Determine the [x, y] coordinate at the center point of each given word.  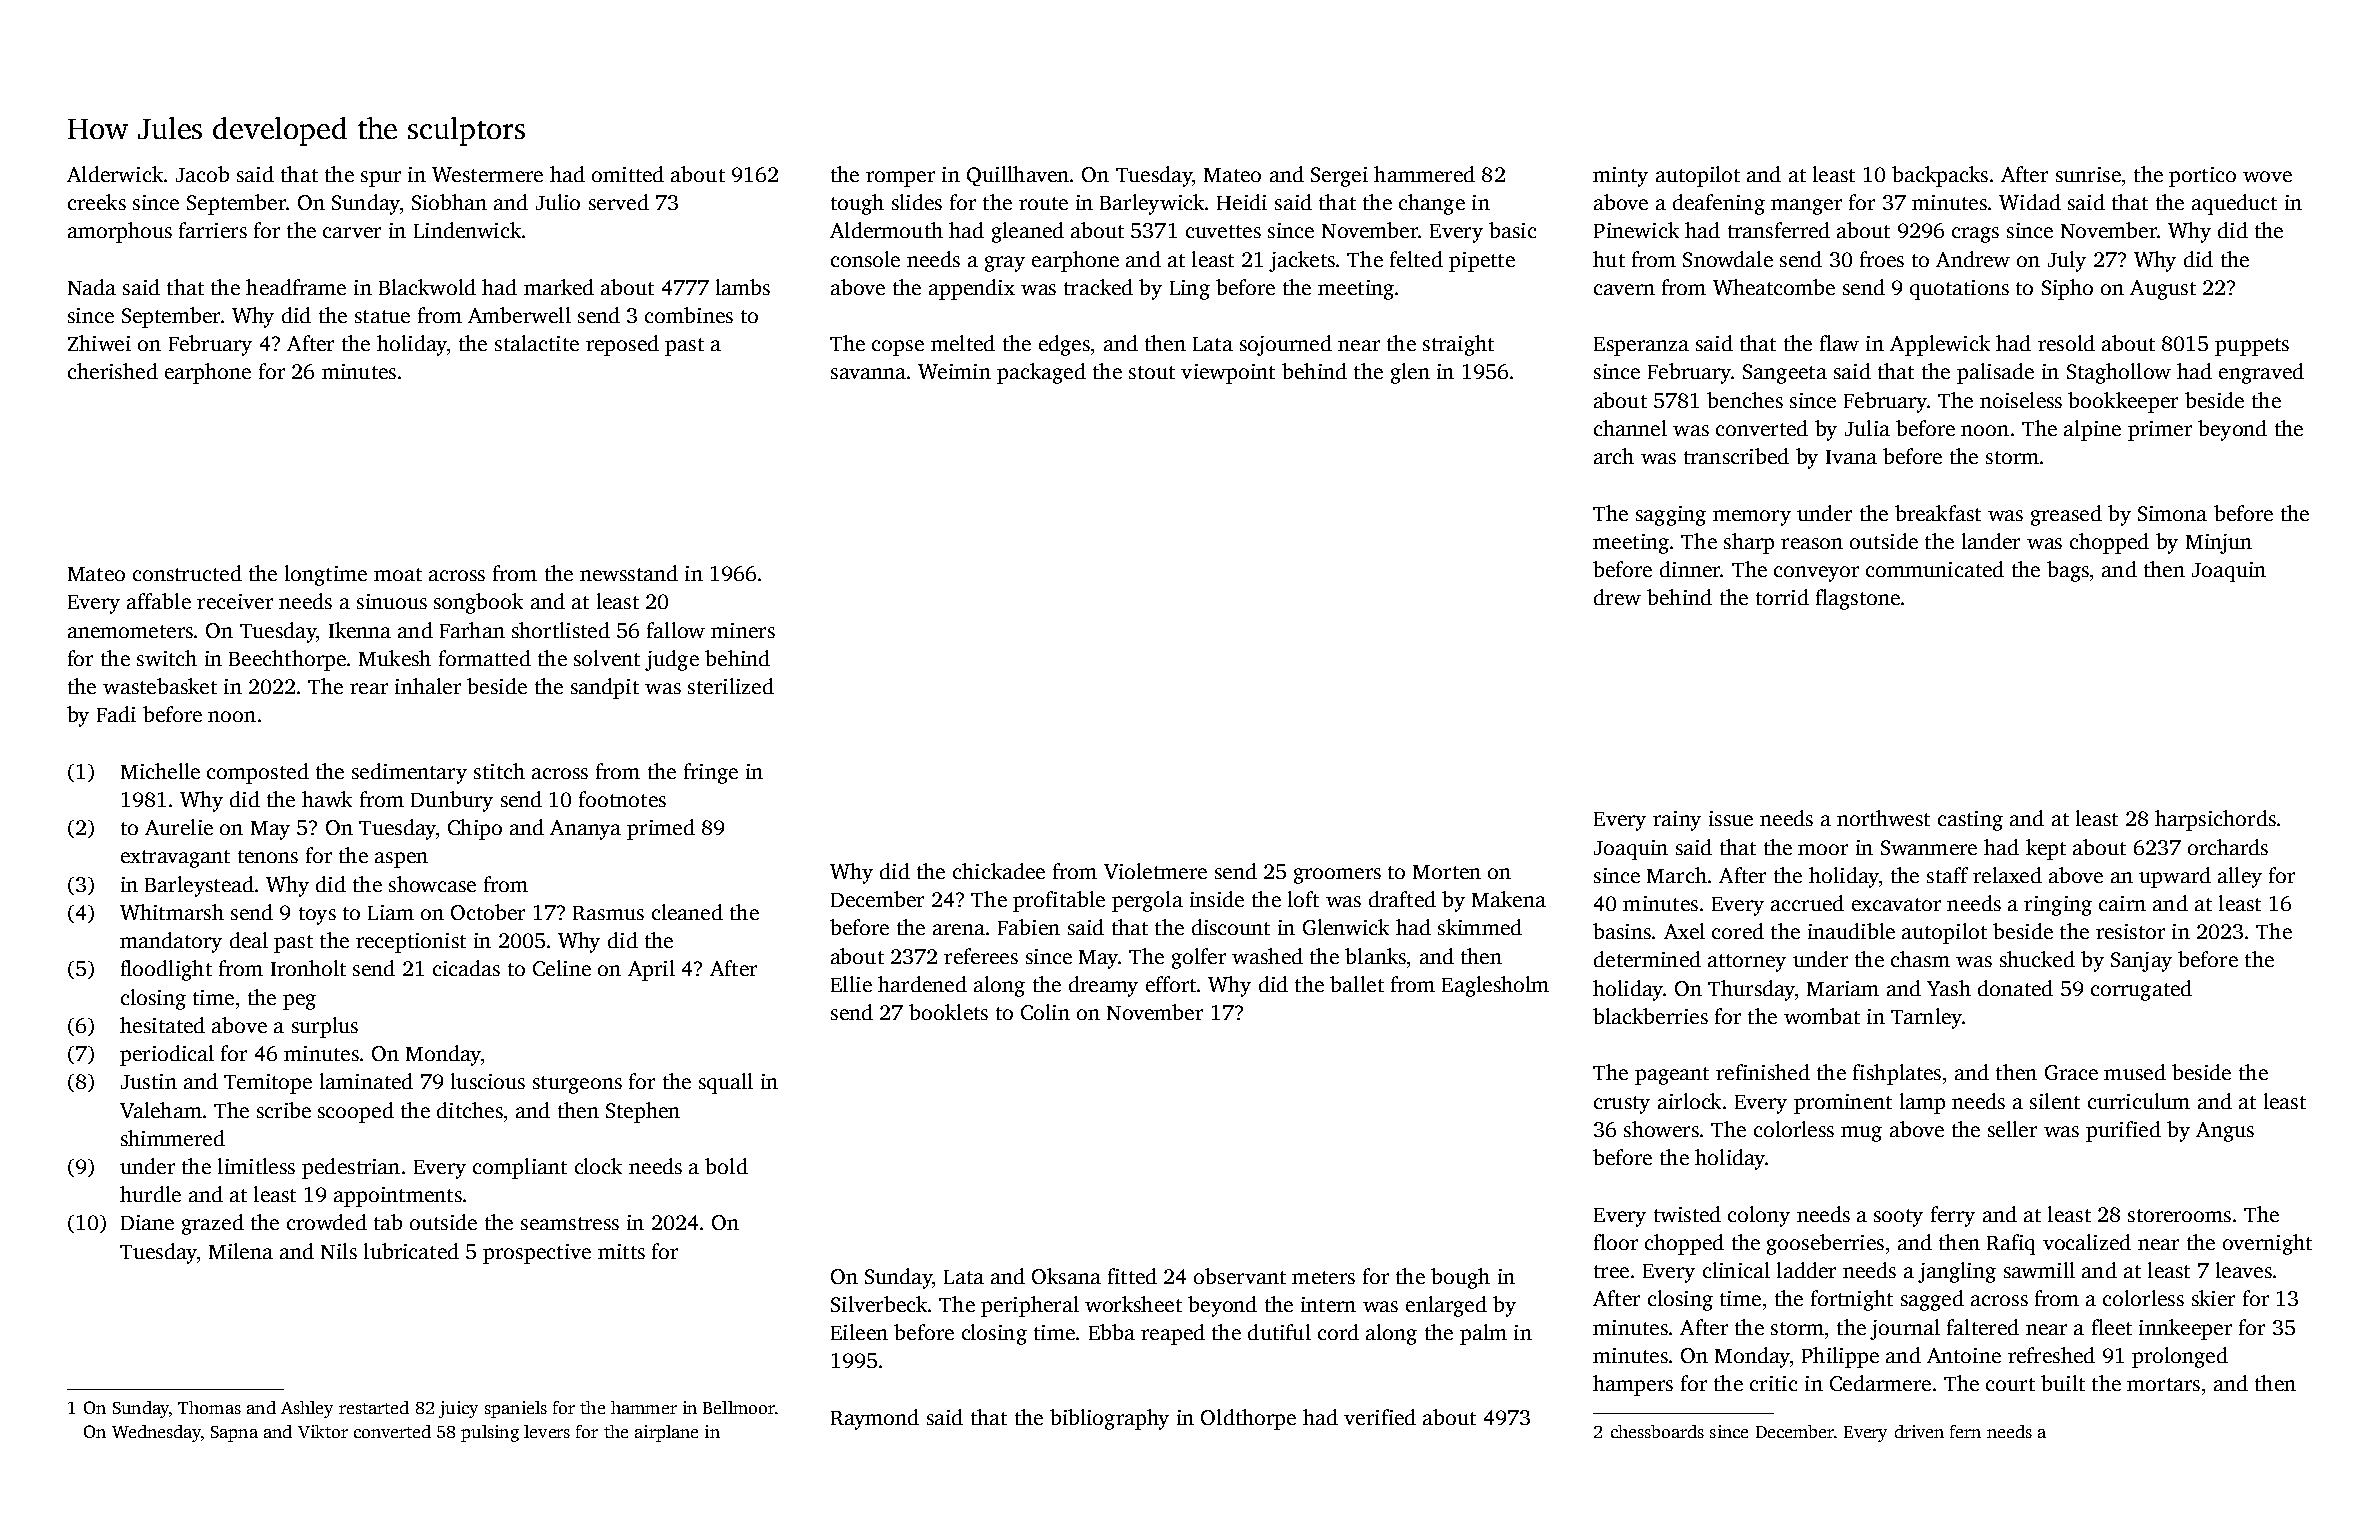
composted [258, 773]
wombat [1822, 1016]
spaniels [516, 1409]
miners [743, 630]
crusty [1622, 1105]
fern [1965, 1431]
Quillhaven [1018, 176]
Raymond [875, 1419]
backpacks [1940, 176]
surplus [325, 1027]
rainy [1677, 821]
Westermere [487, 174]
